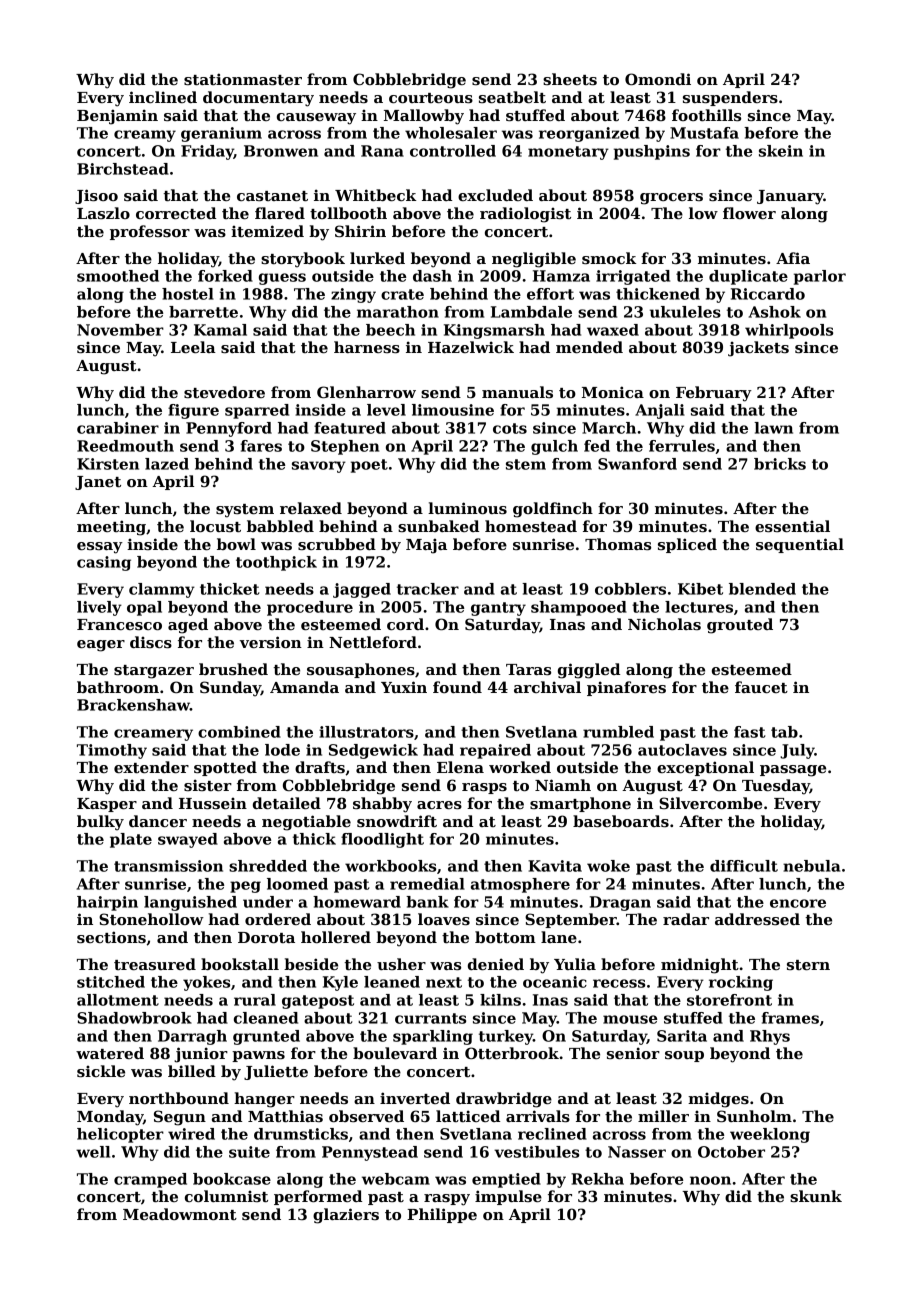 This page has width=924, height=1308. Describe the element at coordinates (180, 1214) in the page. I see `Meadowmont` at that location.
